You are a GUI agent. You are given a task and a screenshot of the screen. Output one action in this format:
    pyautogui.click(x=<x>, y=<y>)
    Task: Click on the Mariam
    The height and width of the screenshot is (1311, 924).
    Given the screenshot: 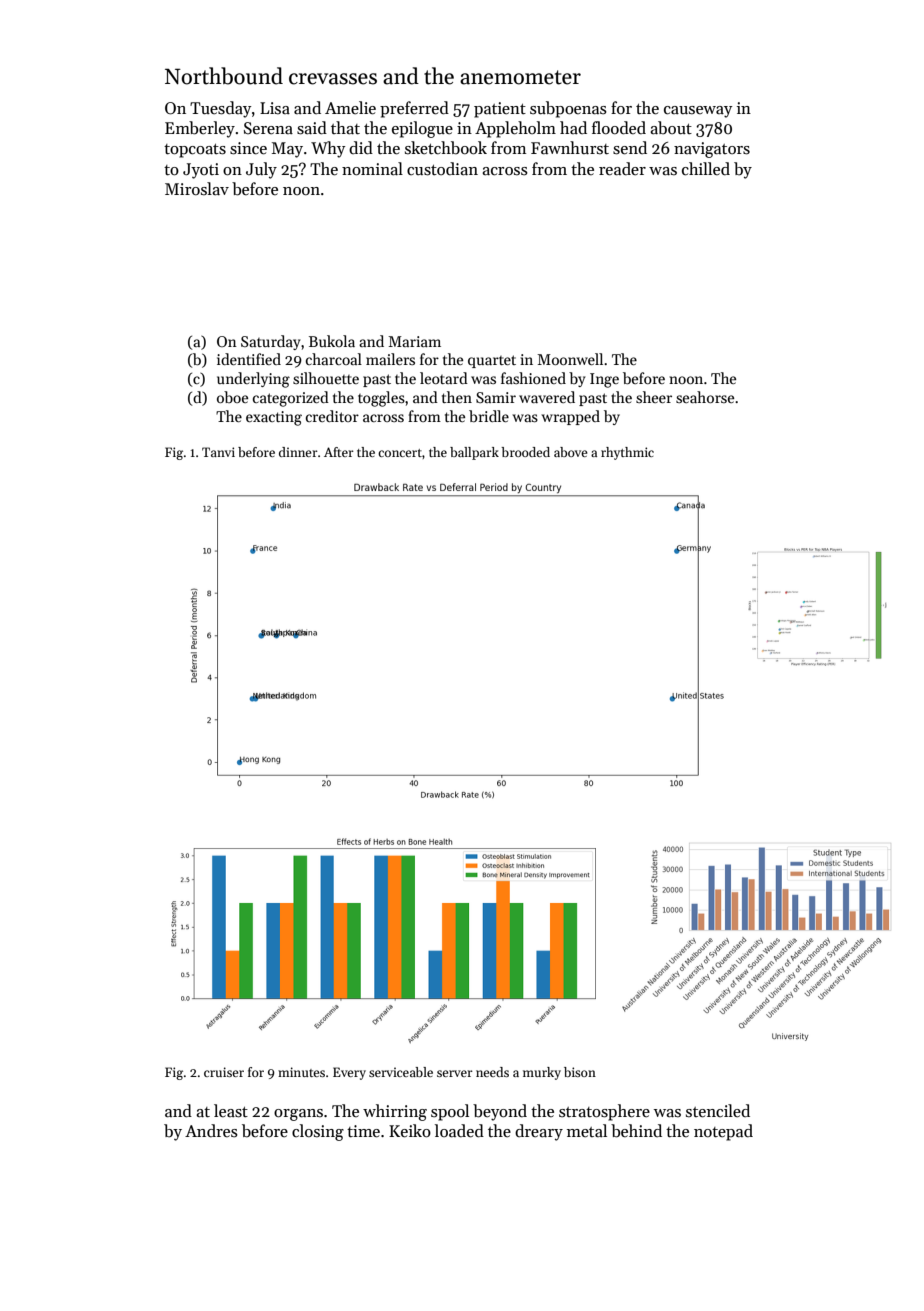 What is the action you would take?
    pyautogui.click(x=414, y=341)
